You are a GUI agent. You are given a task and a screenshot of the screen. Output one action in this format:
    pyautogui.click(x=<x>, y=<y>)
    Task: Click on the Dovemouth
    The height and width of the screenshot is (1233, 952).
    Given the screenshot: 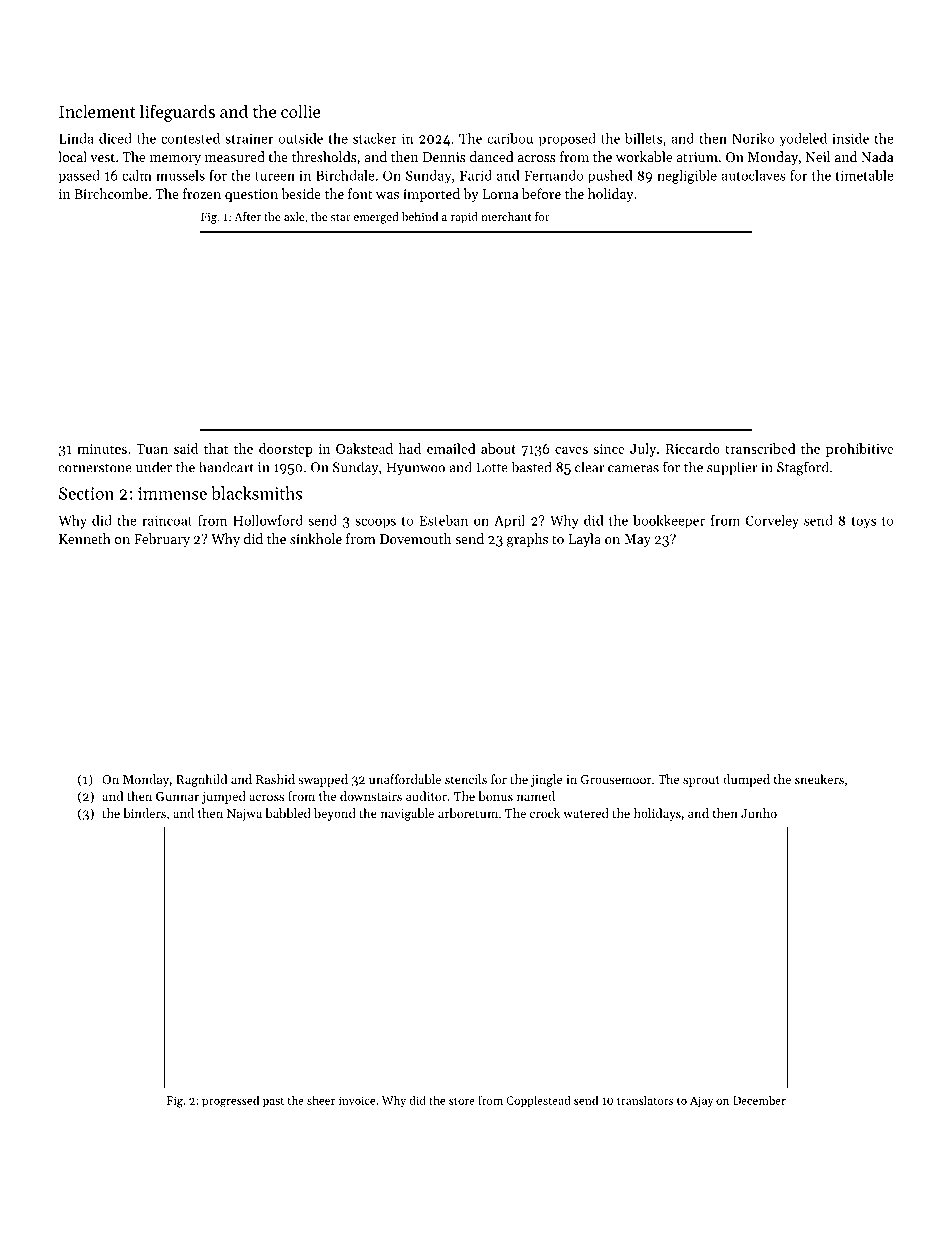 What is the action you would take?
    pyautogui.click(x=415, y=538)
